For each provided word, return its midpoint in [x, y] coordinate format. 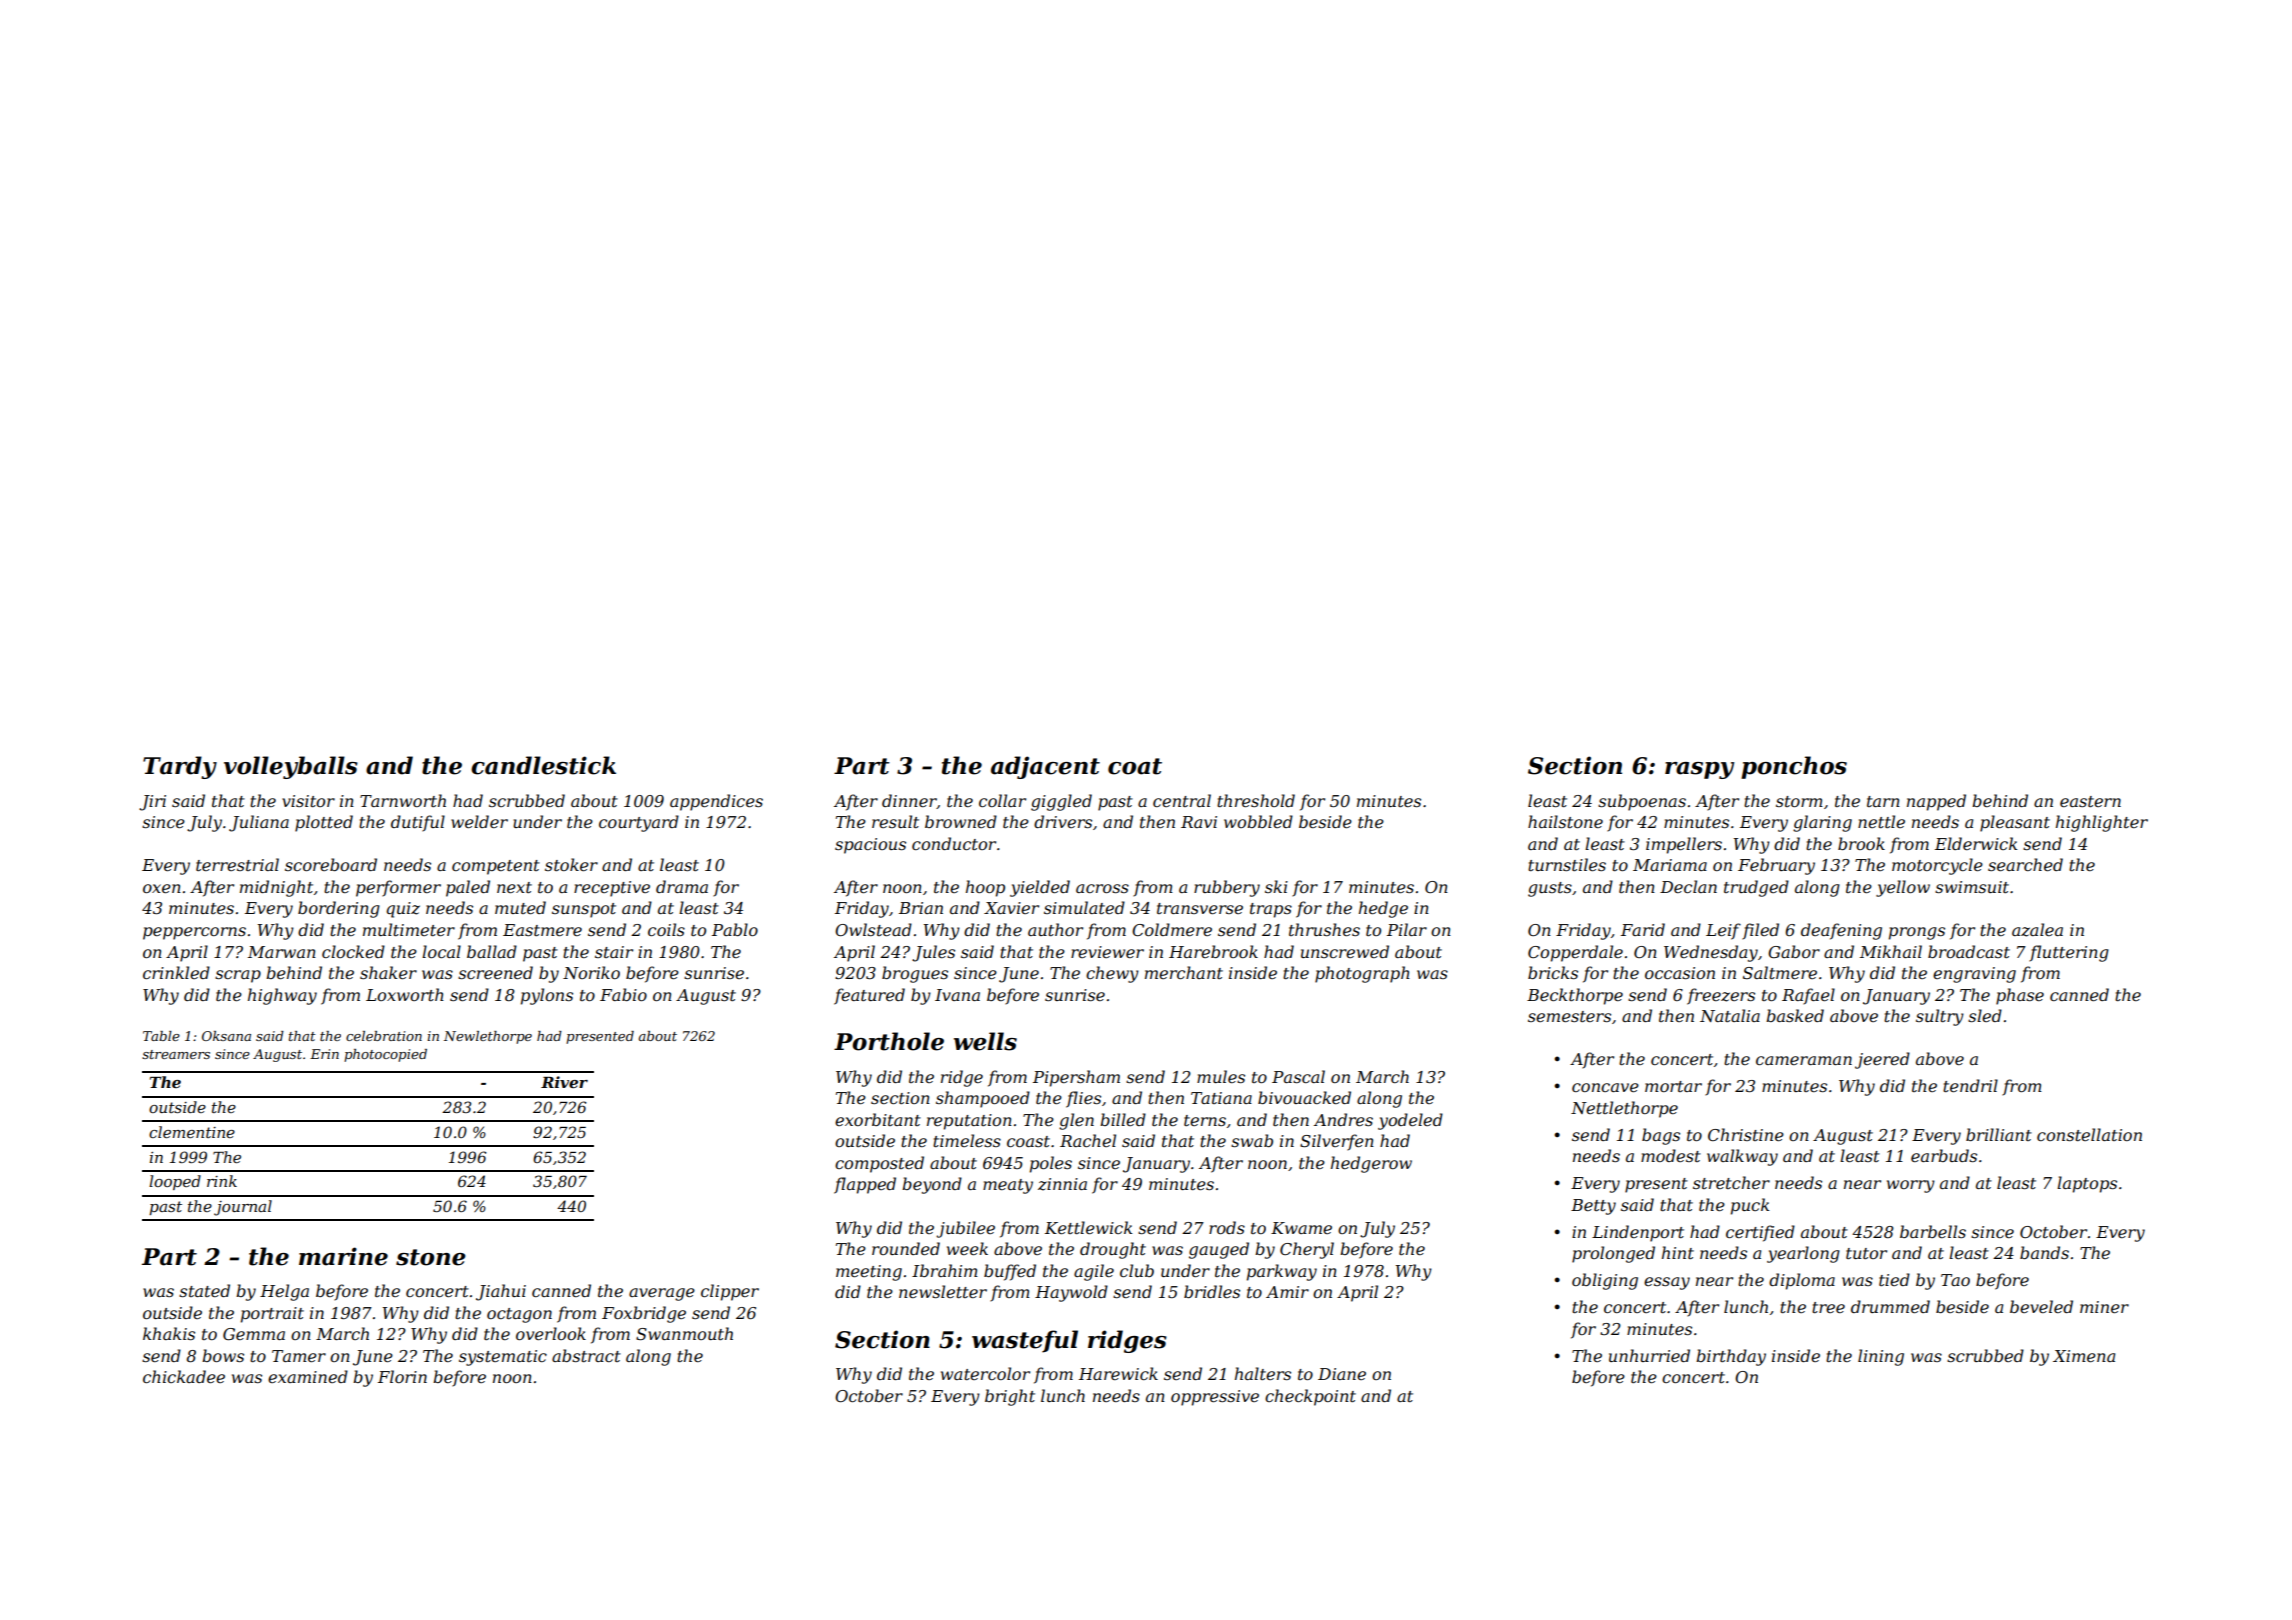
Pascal [1298, 1076]
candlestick [543, 765]
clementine [192, 1132]
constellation [2089, 1134]
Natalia [1730, 1015]
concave [1605, 1087]
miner [2104, 1307]
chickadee [184, 1376]
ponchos [1794, 767]
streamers [176, 1054]
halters [1263, 1373]
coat [1135, 766]
